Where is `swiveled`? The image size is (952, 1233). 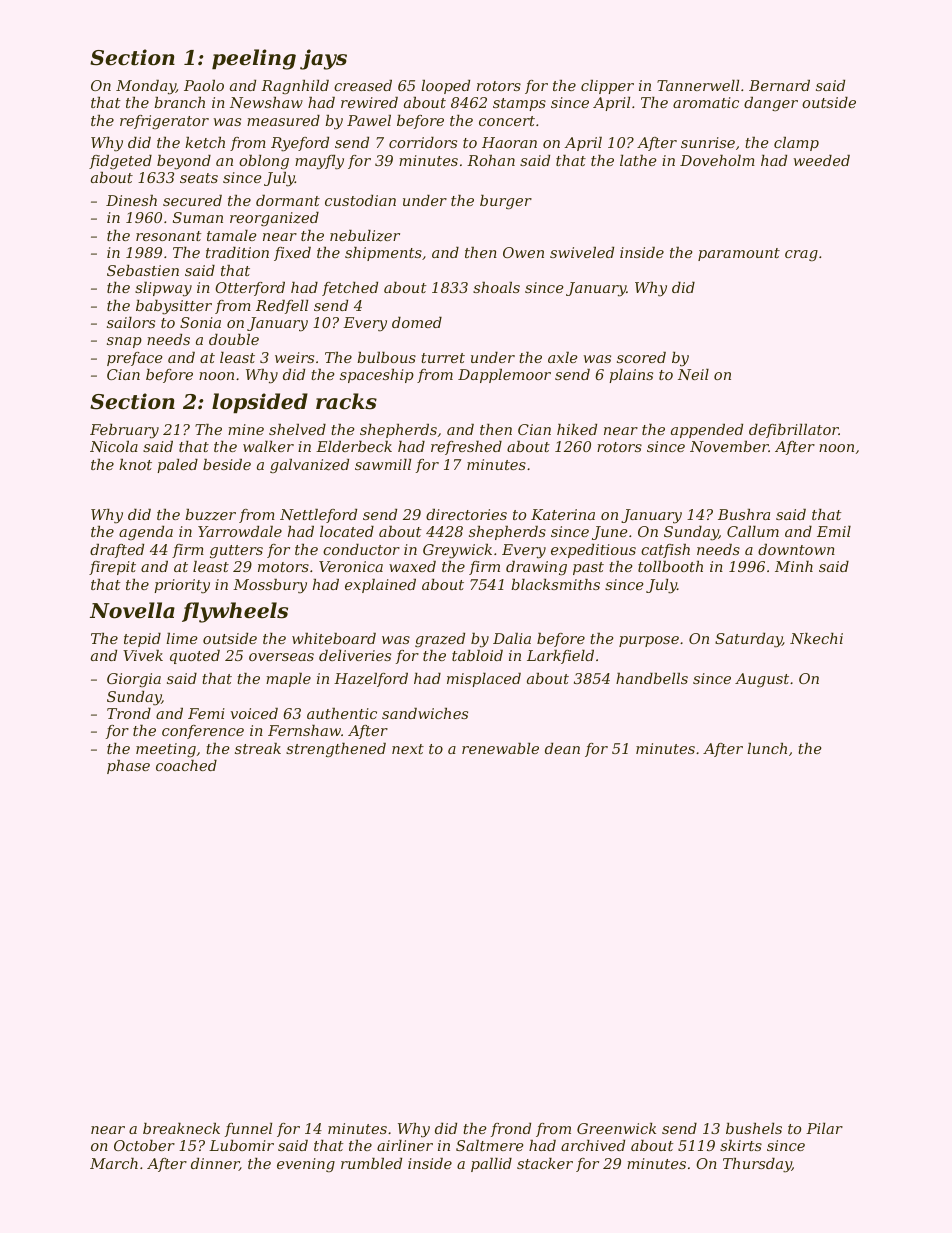 swiveled is located at coordinates (582, 252).
